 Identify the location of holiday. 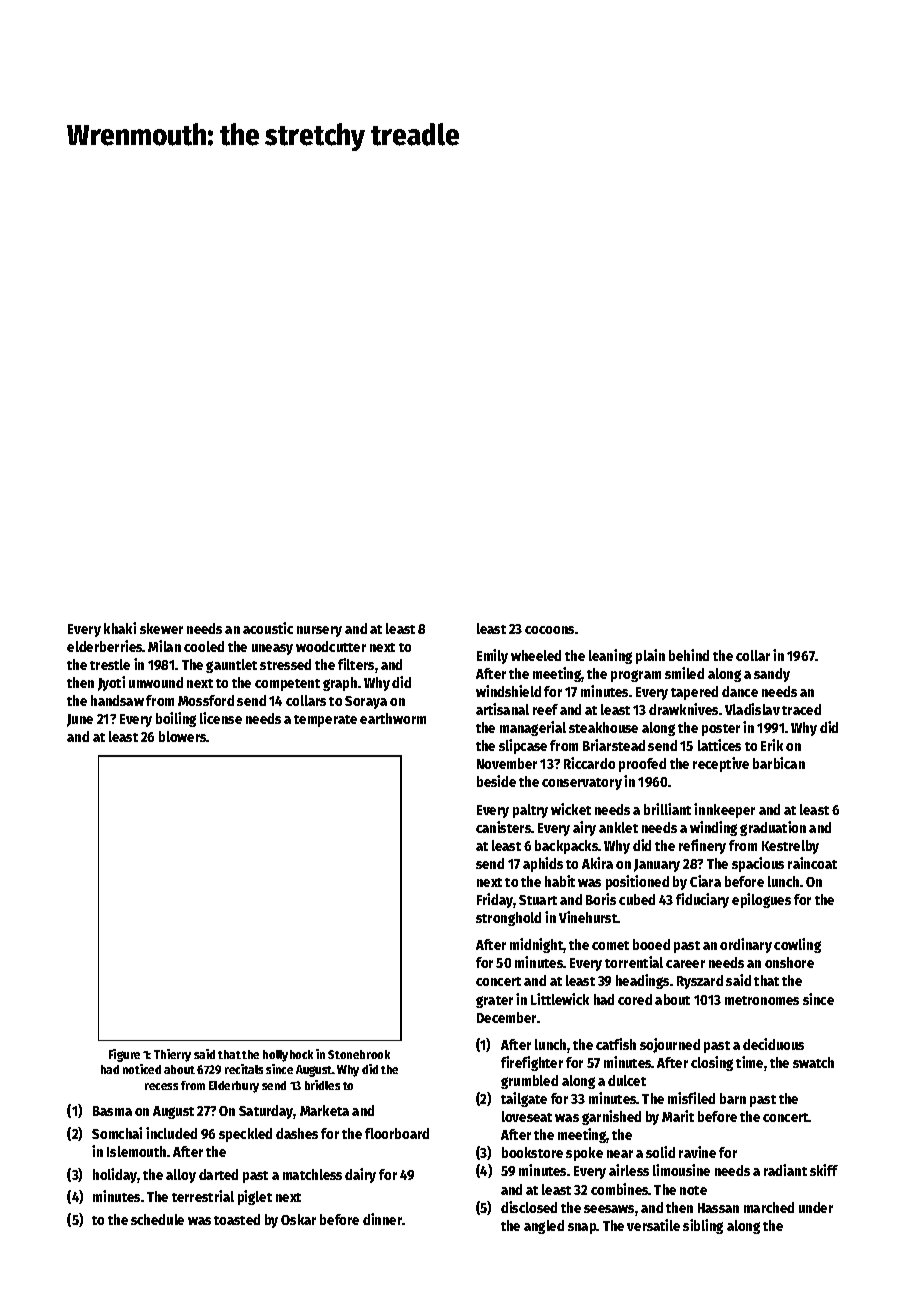
(115, 1175).
